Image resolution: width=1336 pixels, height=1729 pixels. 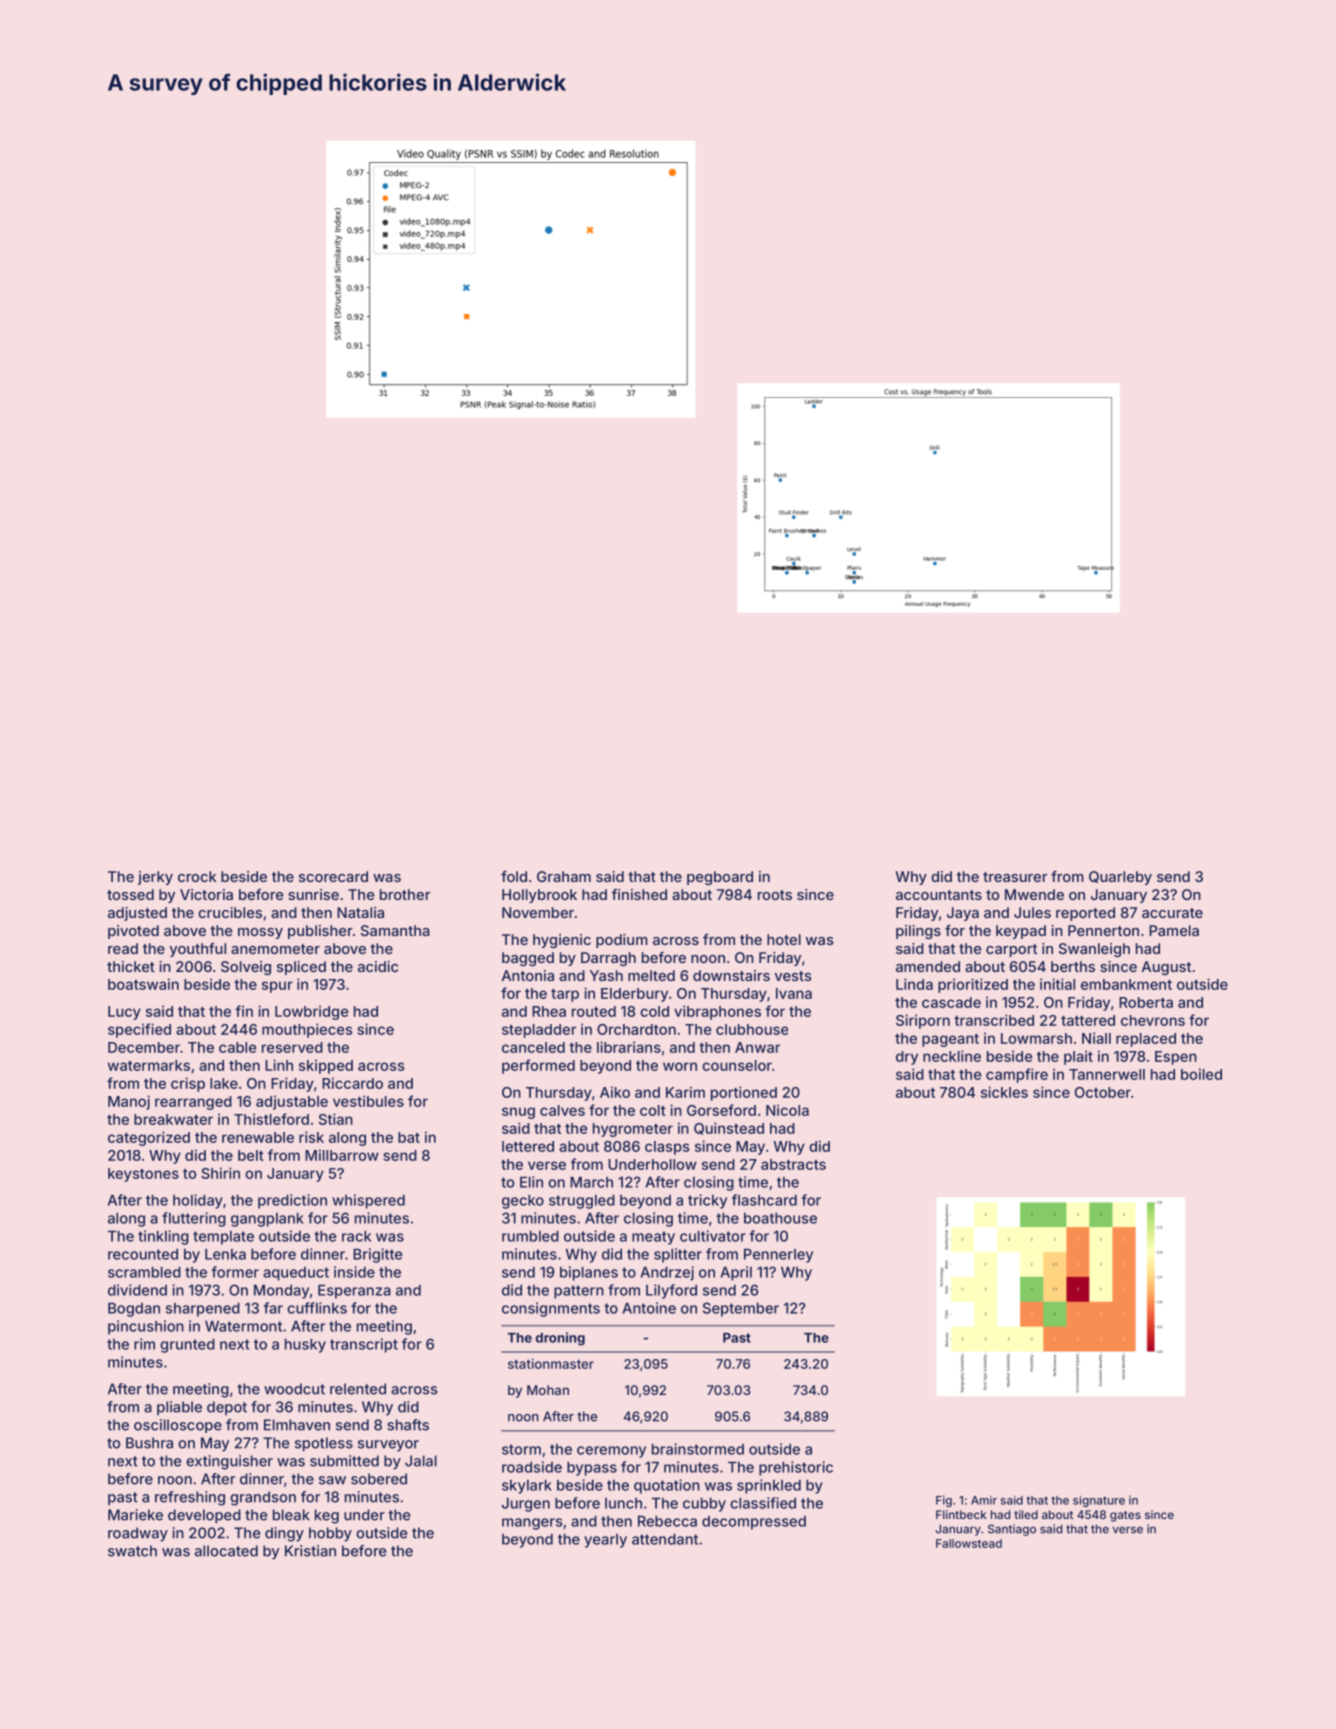 I want to click on signature, so click(x=1099, y=1501).
